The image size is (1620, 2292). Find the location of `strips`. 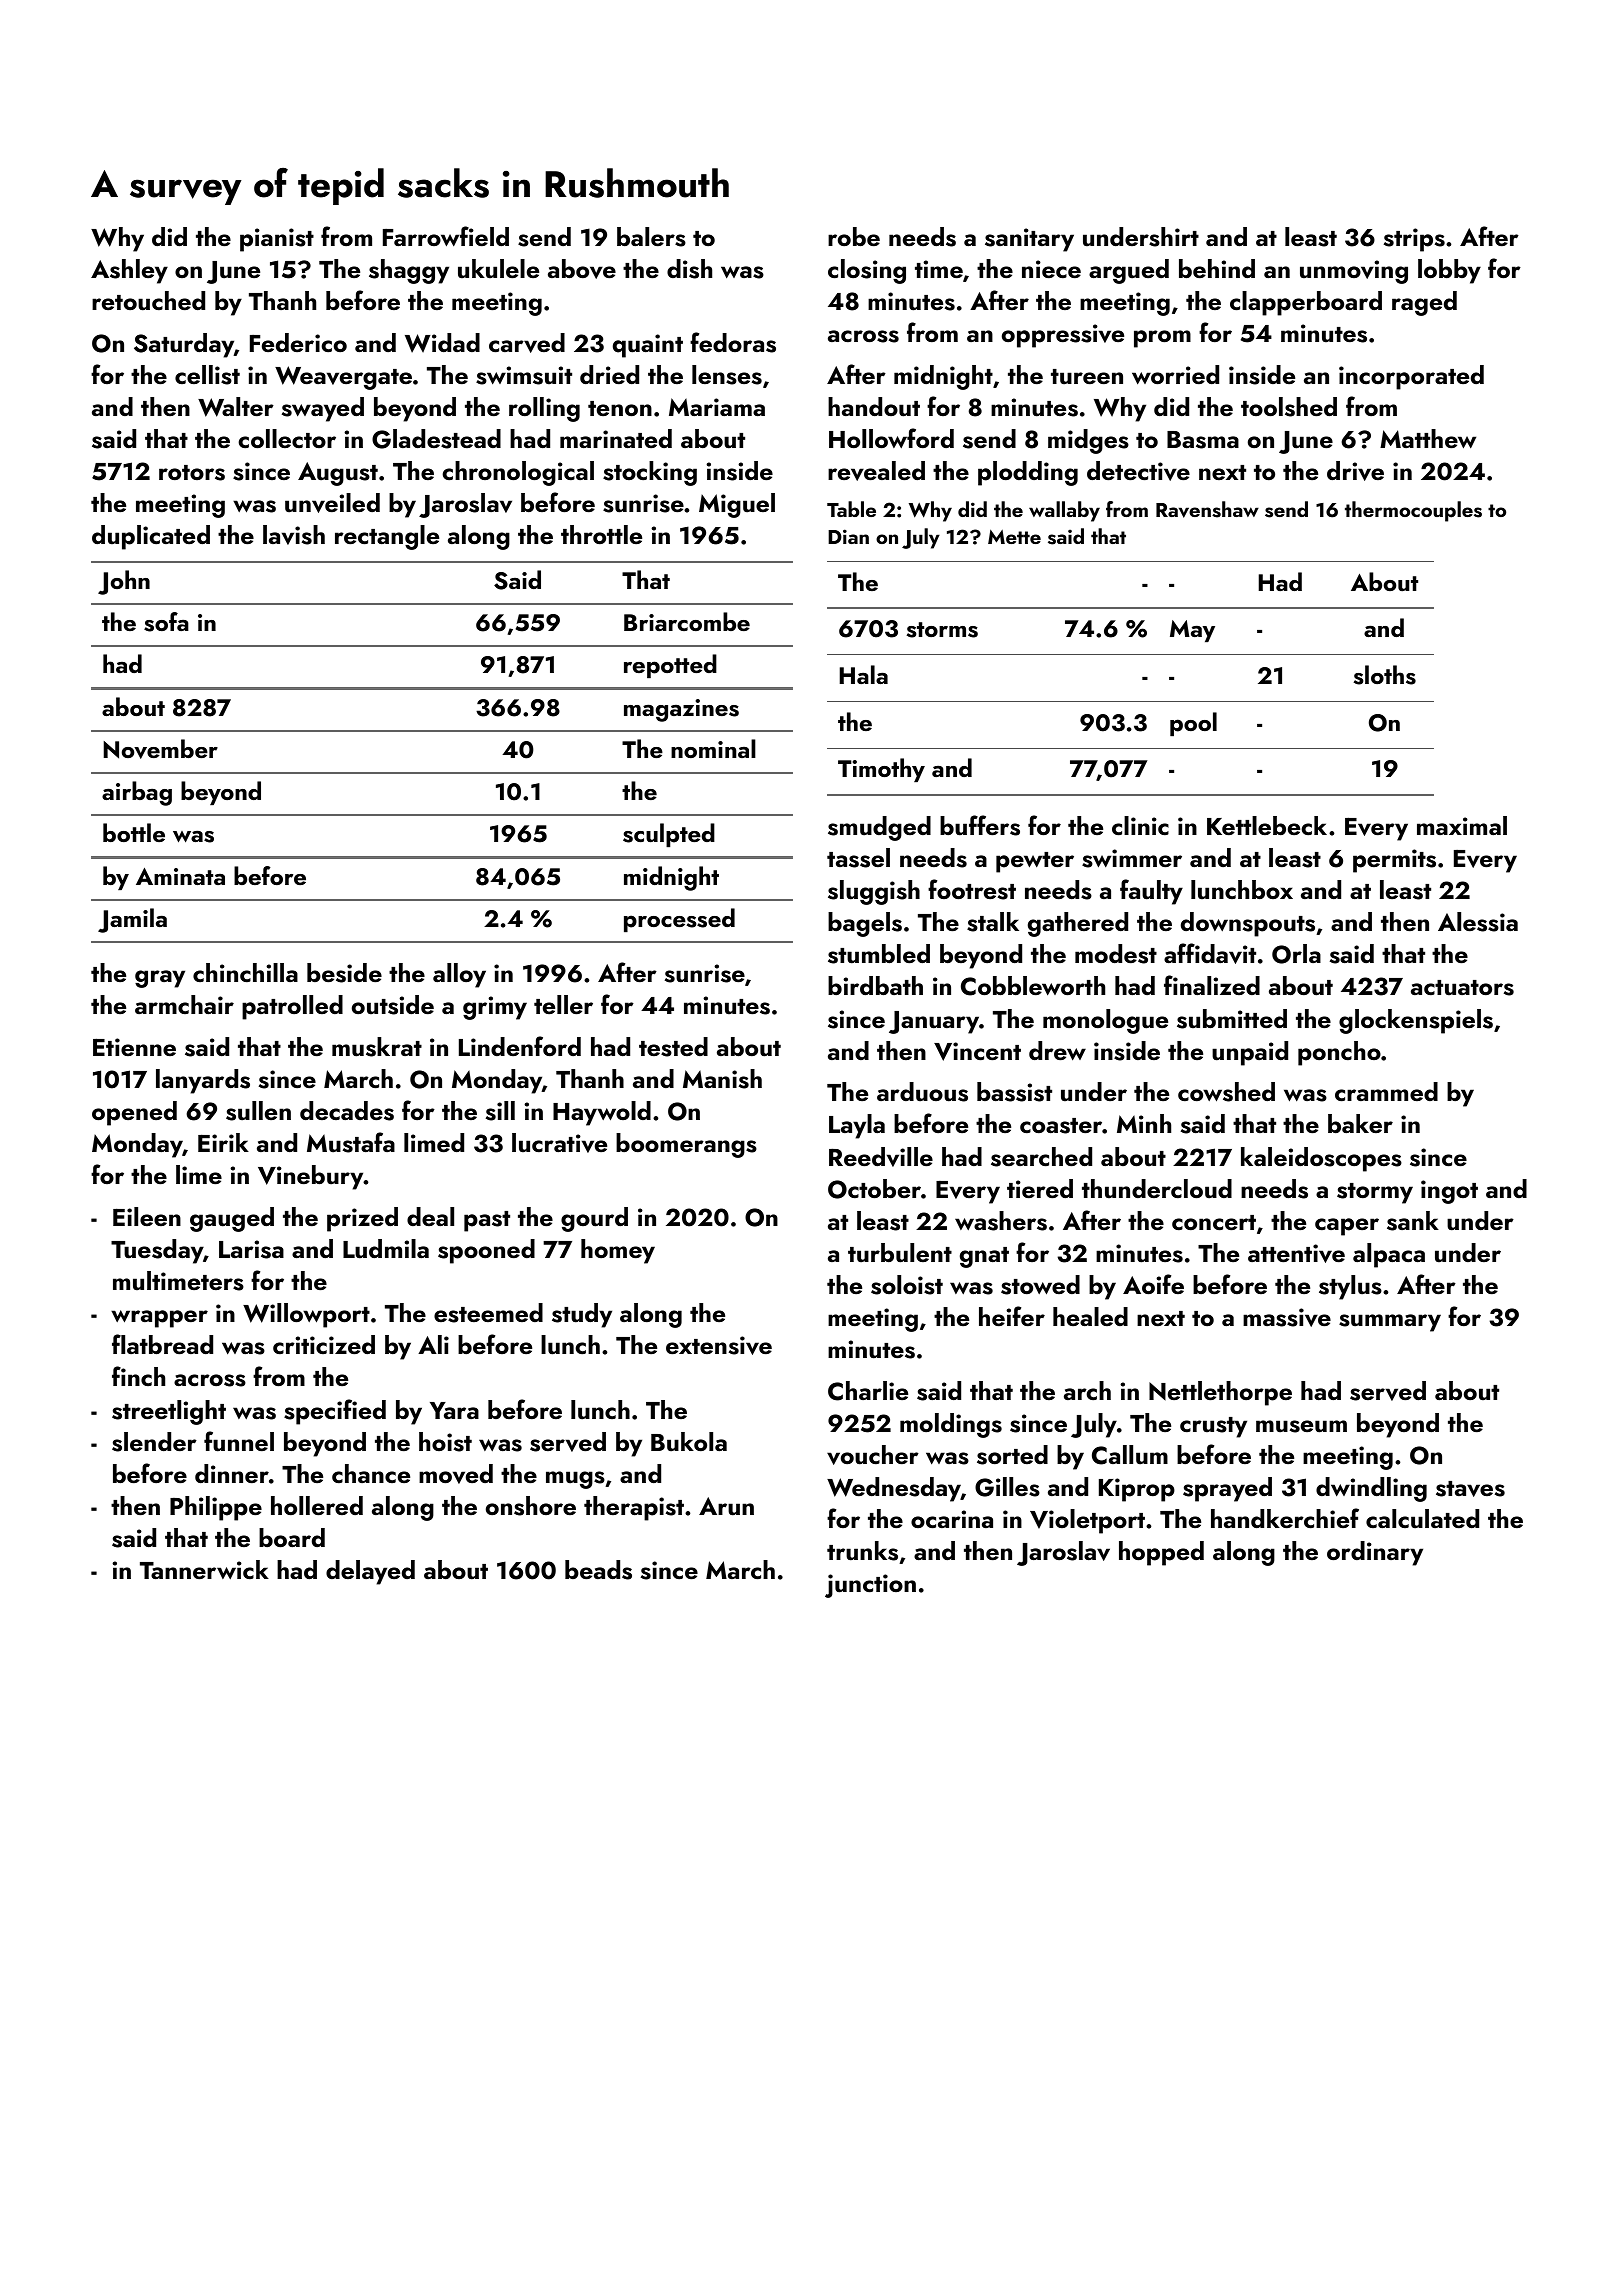

strips is located at coordinates (1414, 240).
